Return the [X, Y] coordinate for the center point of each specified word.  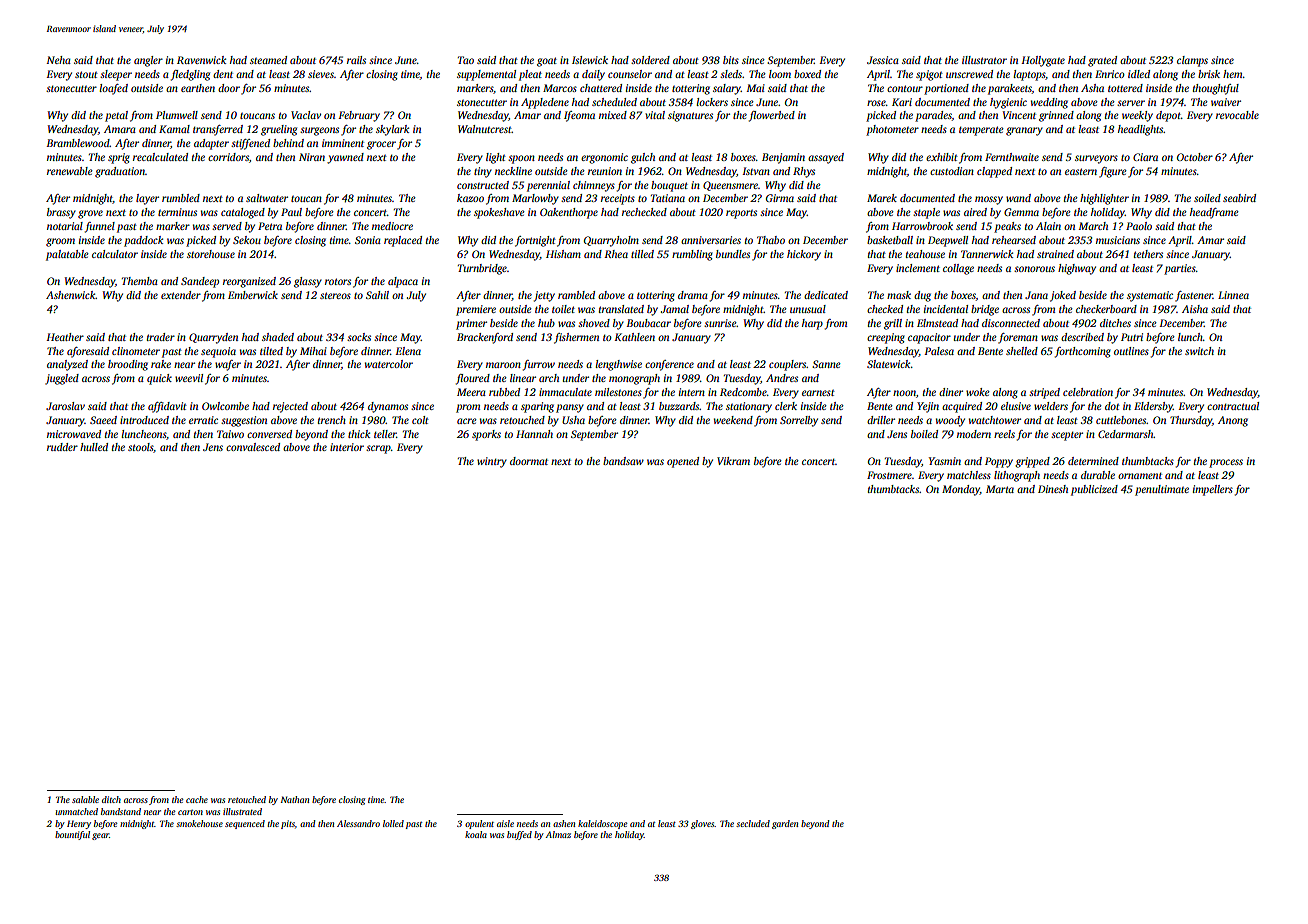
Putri [1132, 337]
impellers [1213, 490]
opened [683, 462]
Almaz [558, 834]
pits [288, 824]
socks [359, 337]
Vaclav [306, 115]
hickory [804, 255]
